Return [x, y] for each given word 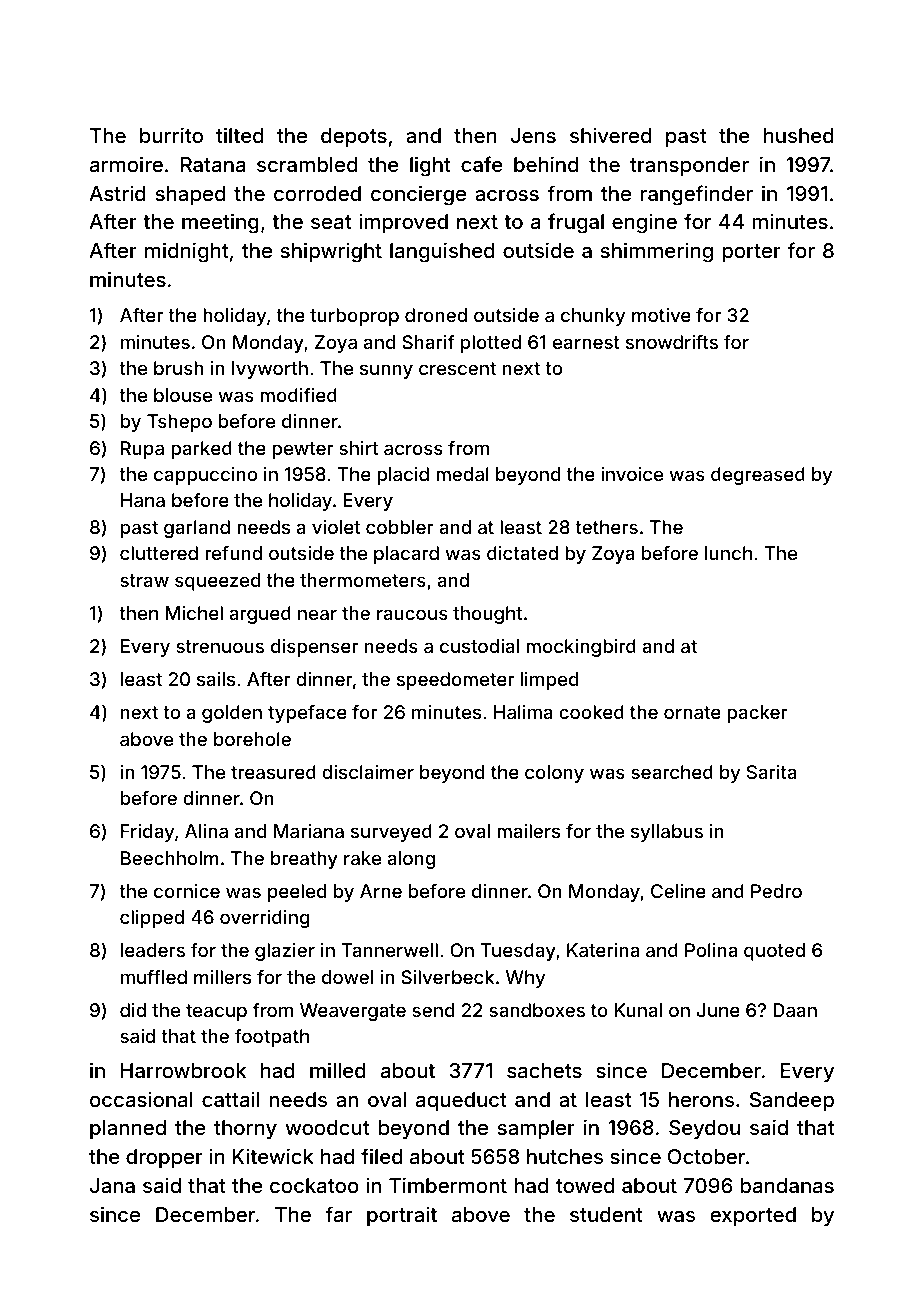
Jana [112, 1185]
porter [751, 253]
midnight [186, 252]
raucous [412, 614]
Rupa [142, 450]
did [133, 1010]
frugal [576, 223]
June [718, 1010]
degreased [758, 476]
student [606, 1214]
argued [260, 615]
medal [462, 474]
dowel [347, 977]
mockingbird [581, 648]
